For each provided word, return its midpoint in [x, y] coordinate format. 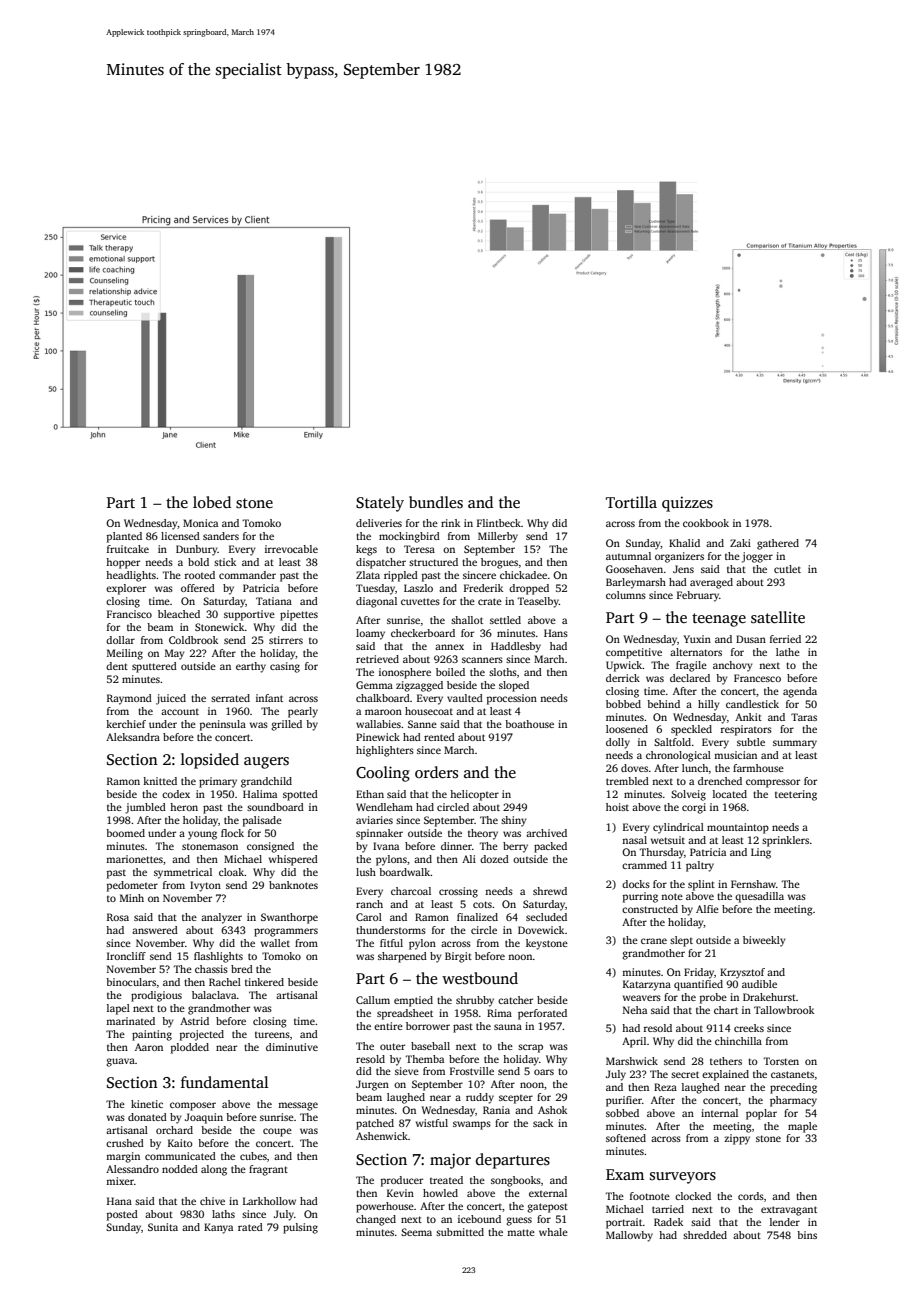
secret [685, 1074]
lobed [212, 502]
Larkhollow [269, 1201]
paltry [700, 866]
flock [232, 833]
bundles [436, 502]
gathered [778, 544]
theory [483, 834]
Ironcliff [126, 956]
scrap [530, 1048]
